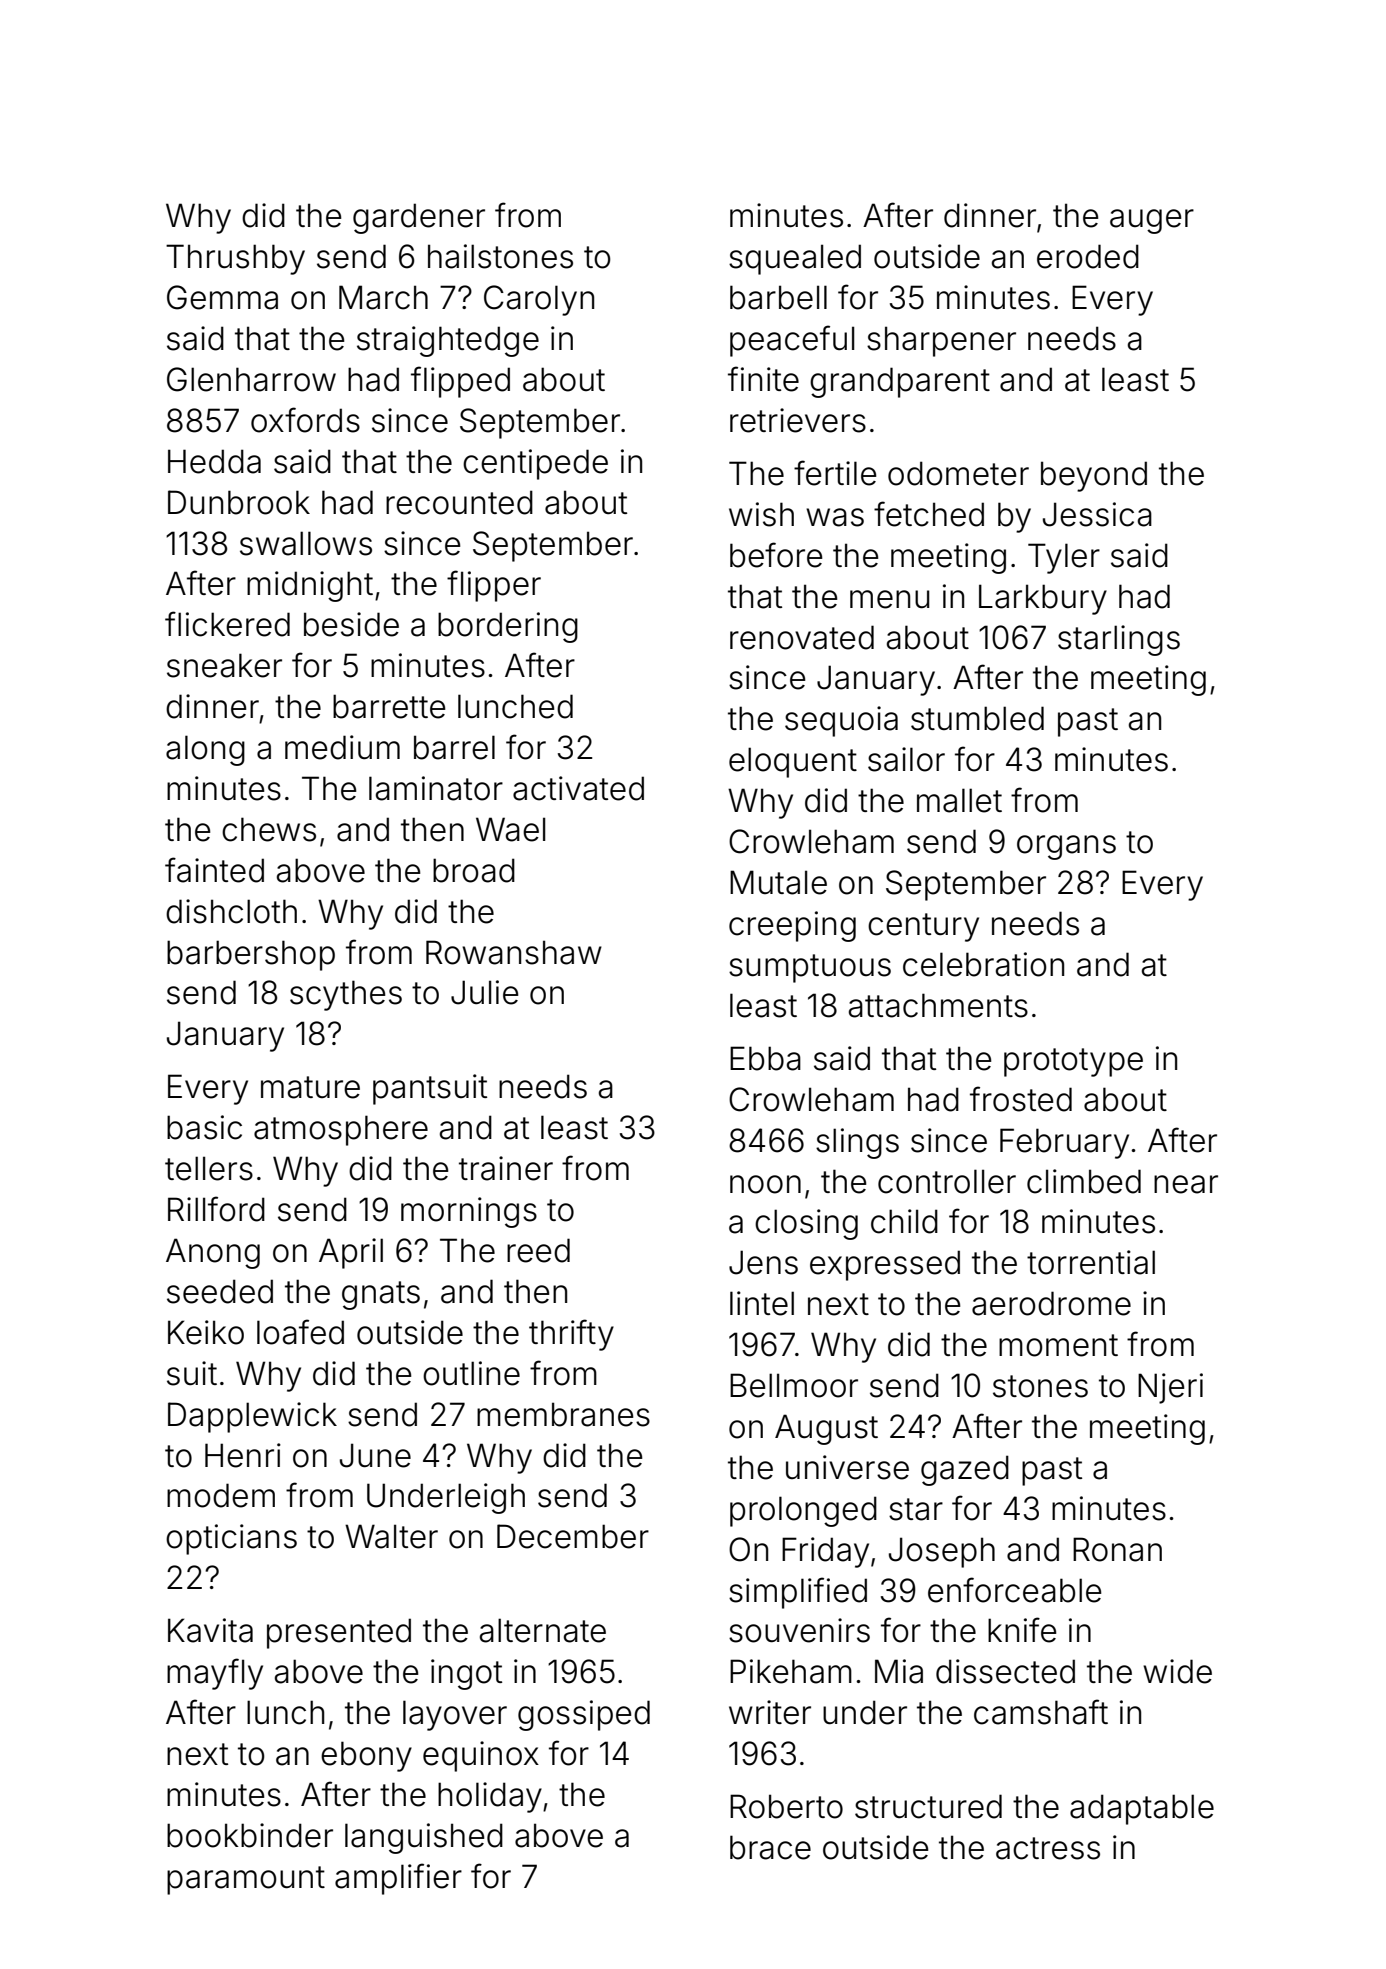 This image has height=1969, width=1386. Describe the element at coordinates (419, 218) in the image. I see `gardener` at that location.
